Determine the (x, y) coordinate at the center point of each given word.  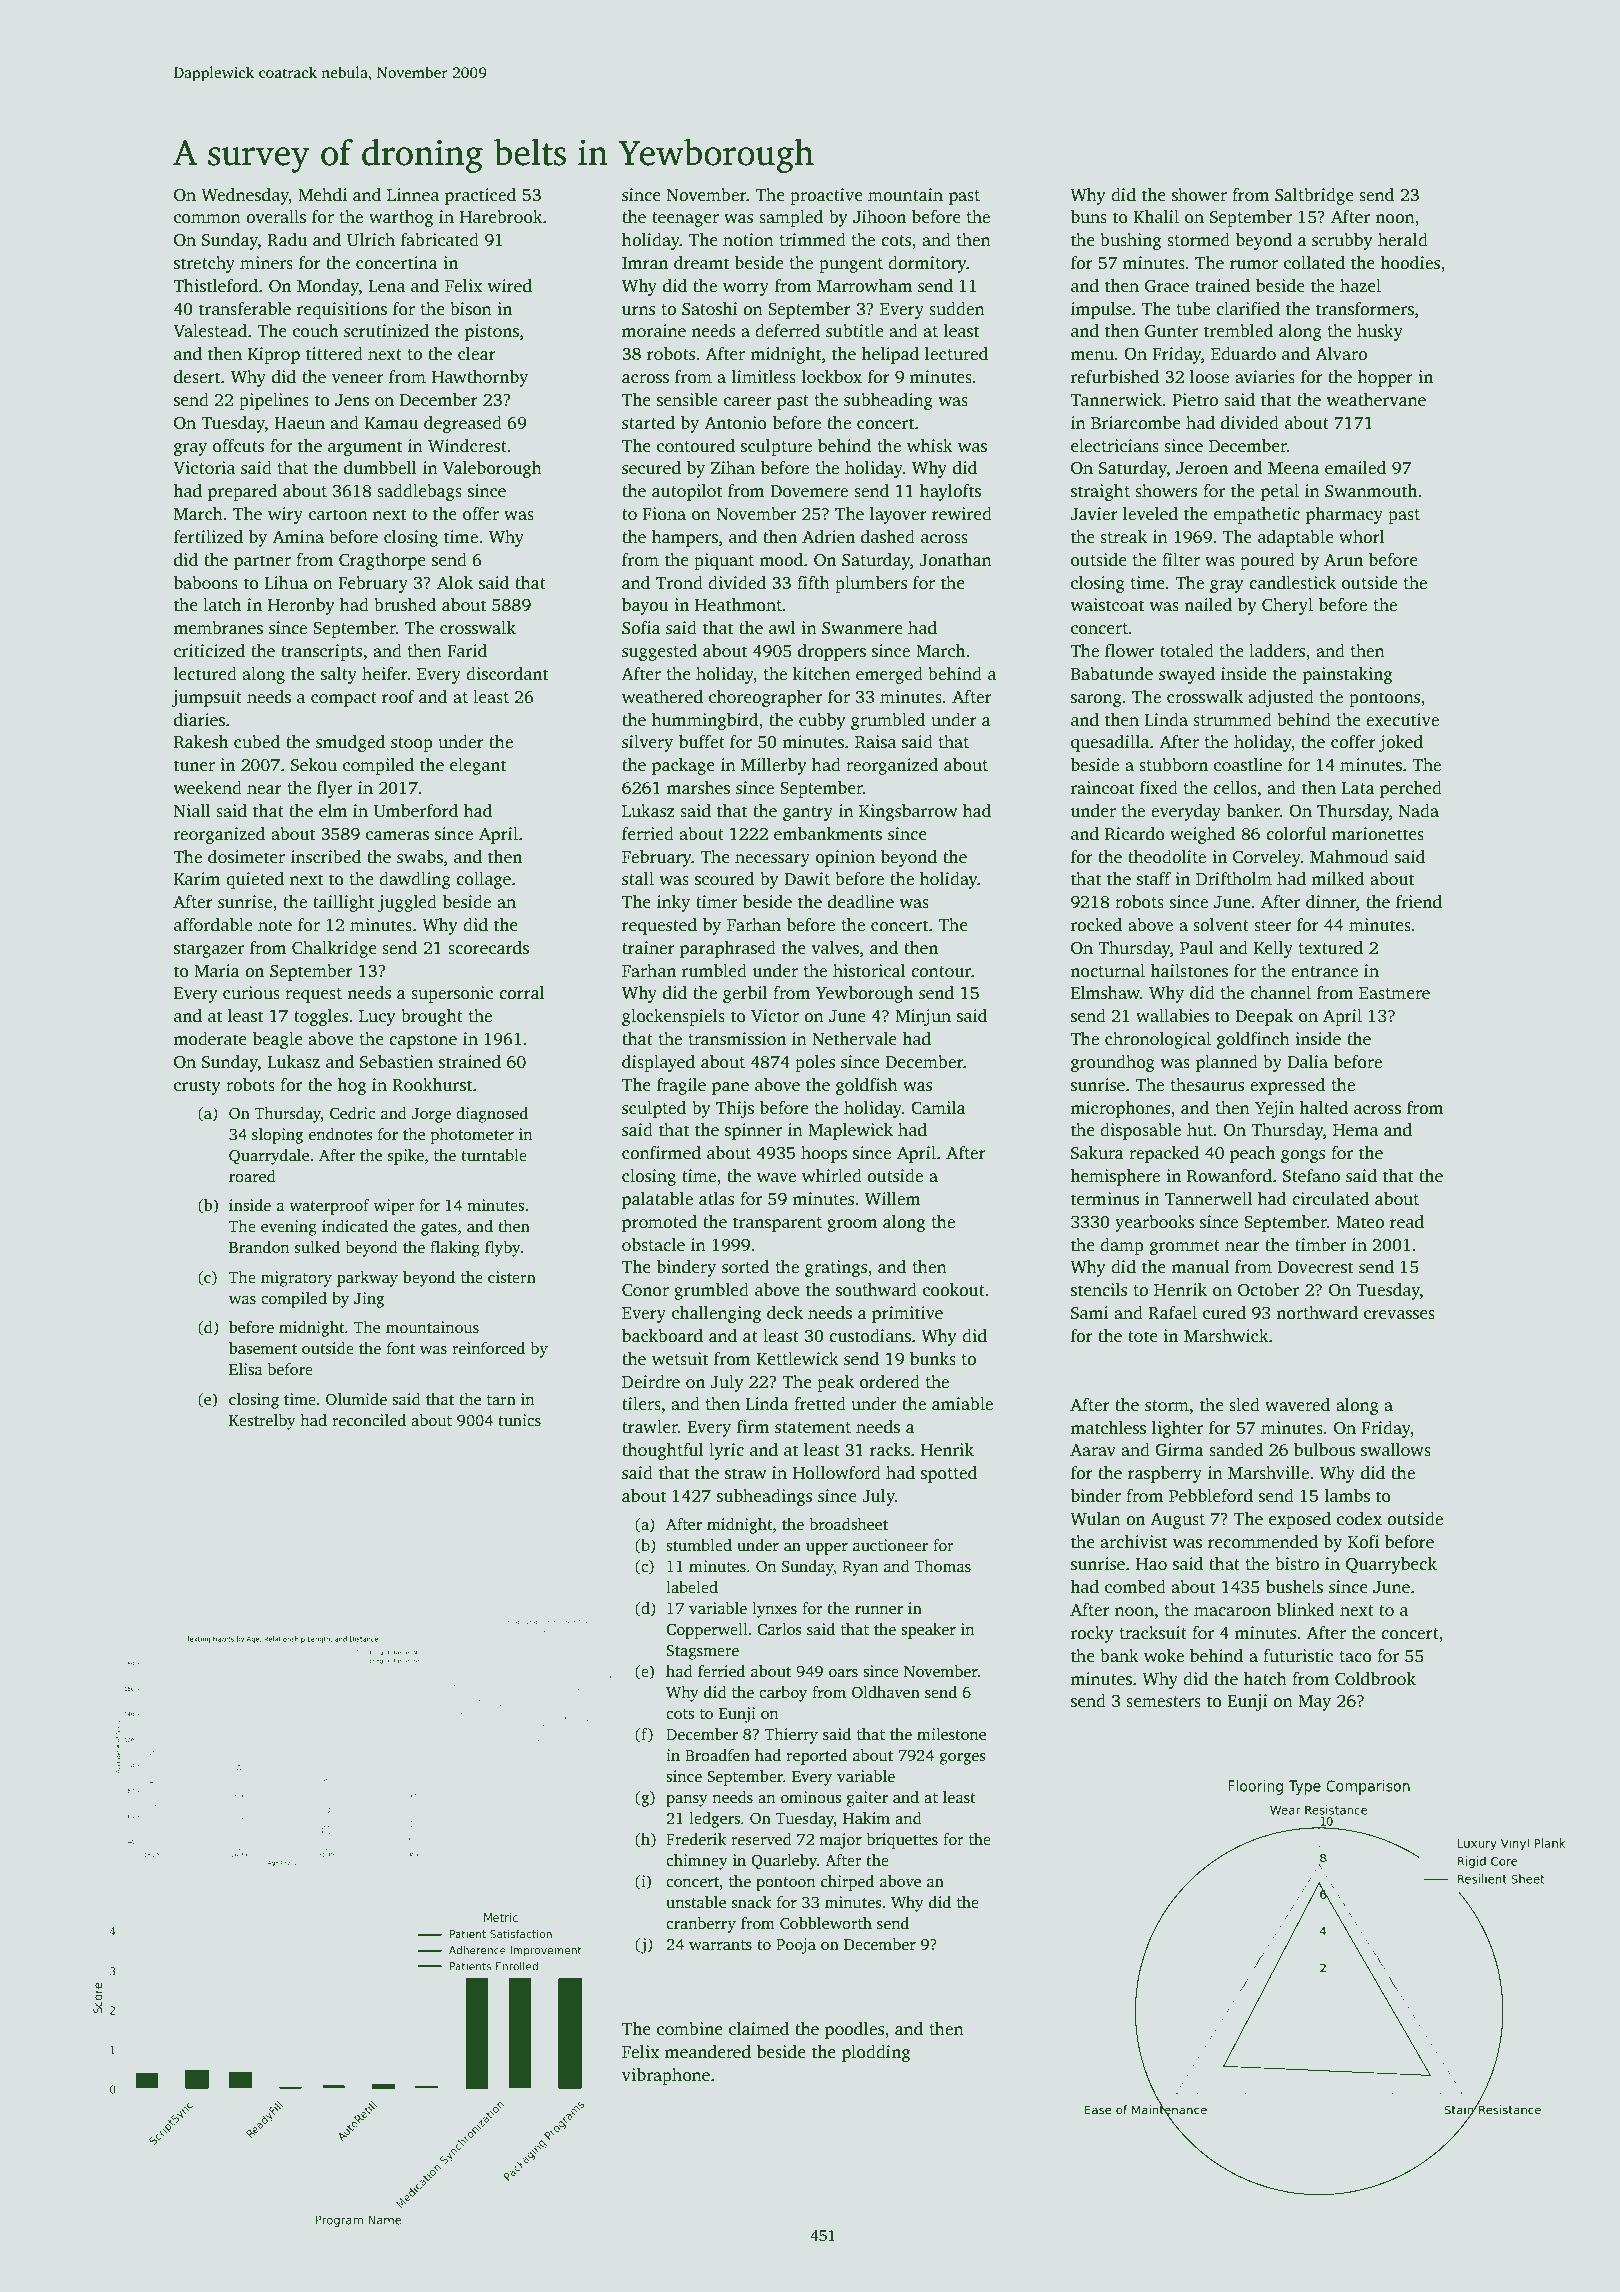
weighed (1202, 835)
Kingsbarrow (908, 812)
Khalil (1156, 216)
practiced (480, 196)
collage (483, 880)
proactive (826, 196)
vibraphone (666, 2076)
